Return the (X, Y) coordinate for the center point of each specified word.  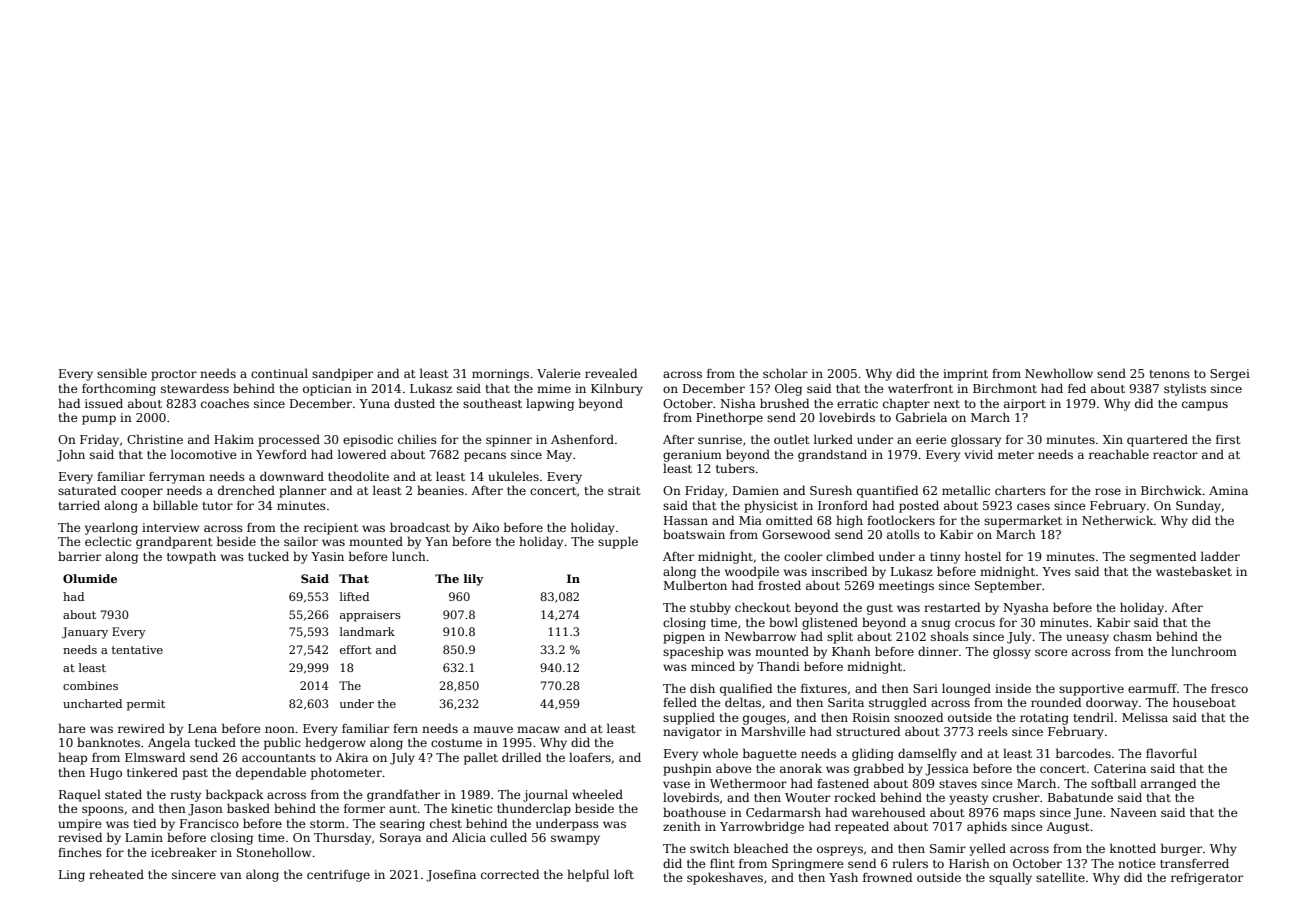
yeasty (968, 799)
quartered (1157, 440)
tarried (79, 505)
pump (99, 420)
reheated (116, 874)
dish (702, 688)
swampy (575, 840)
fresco (1229, 688)
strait (624, 490)
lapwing (550, 404)
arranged (1168, 784)
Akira (351, 757)
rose (1108, 491)
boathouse (694, 812)
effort (356, 649)
